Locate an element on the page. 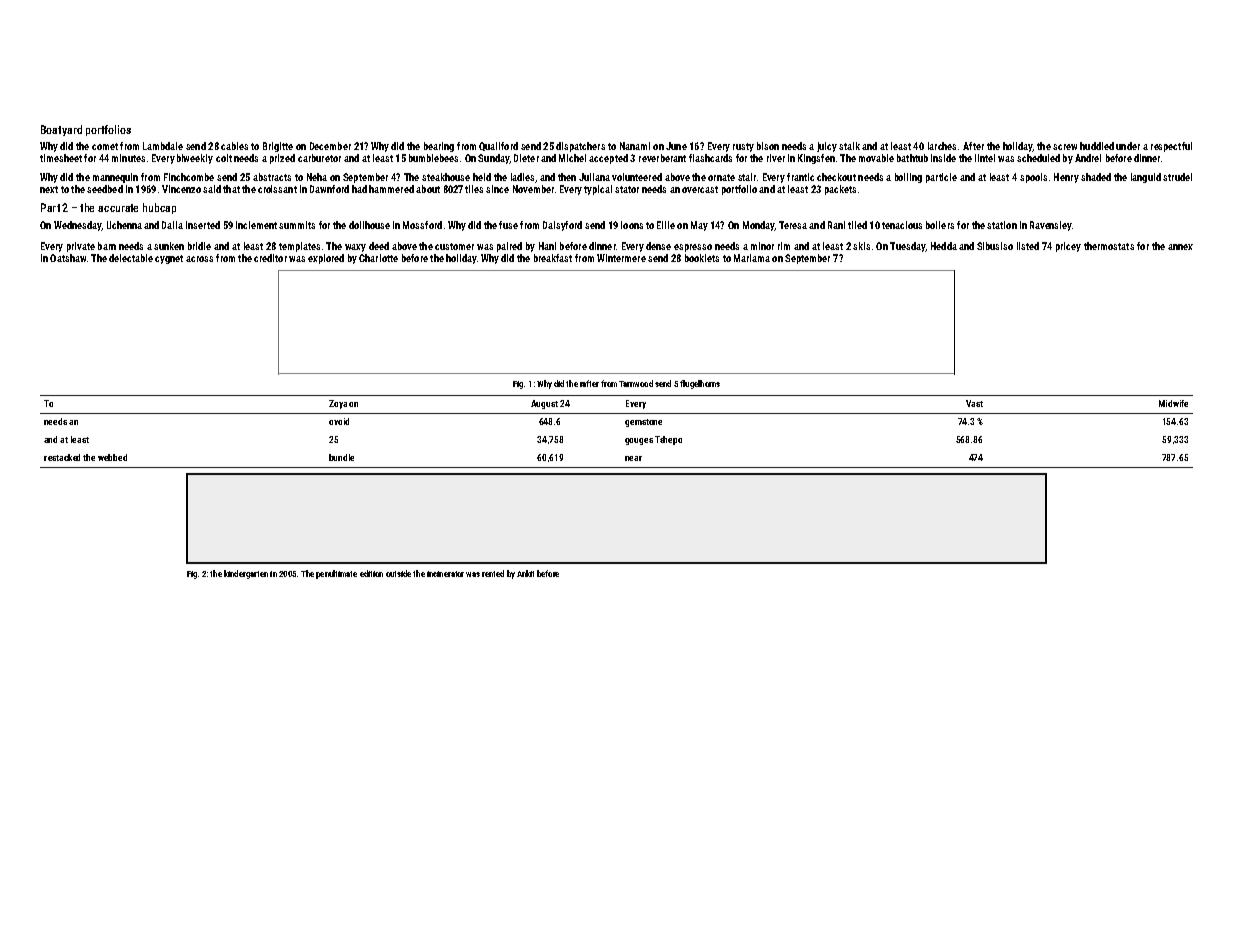  Oatshaw is located at coordinates (68, 258).
